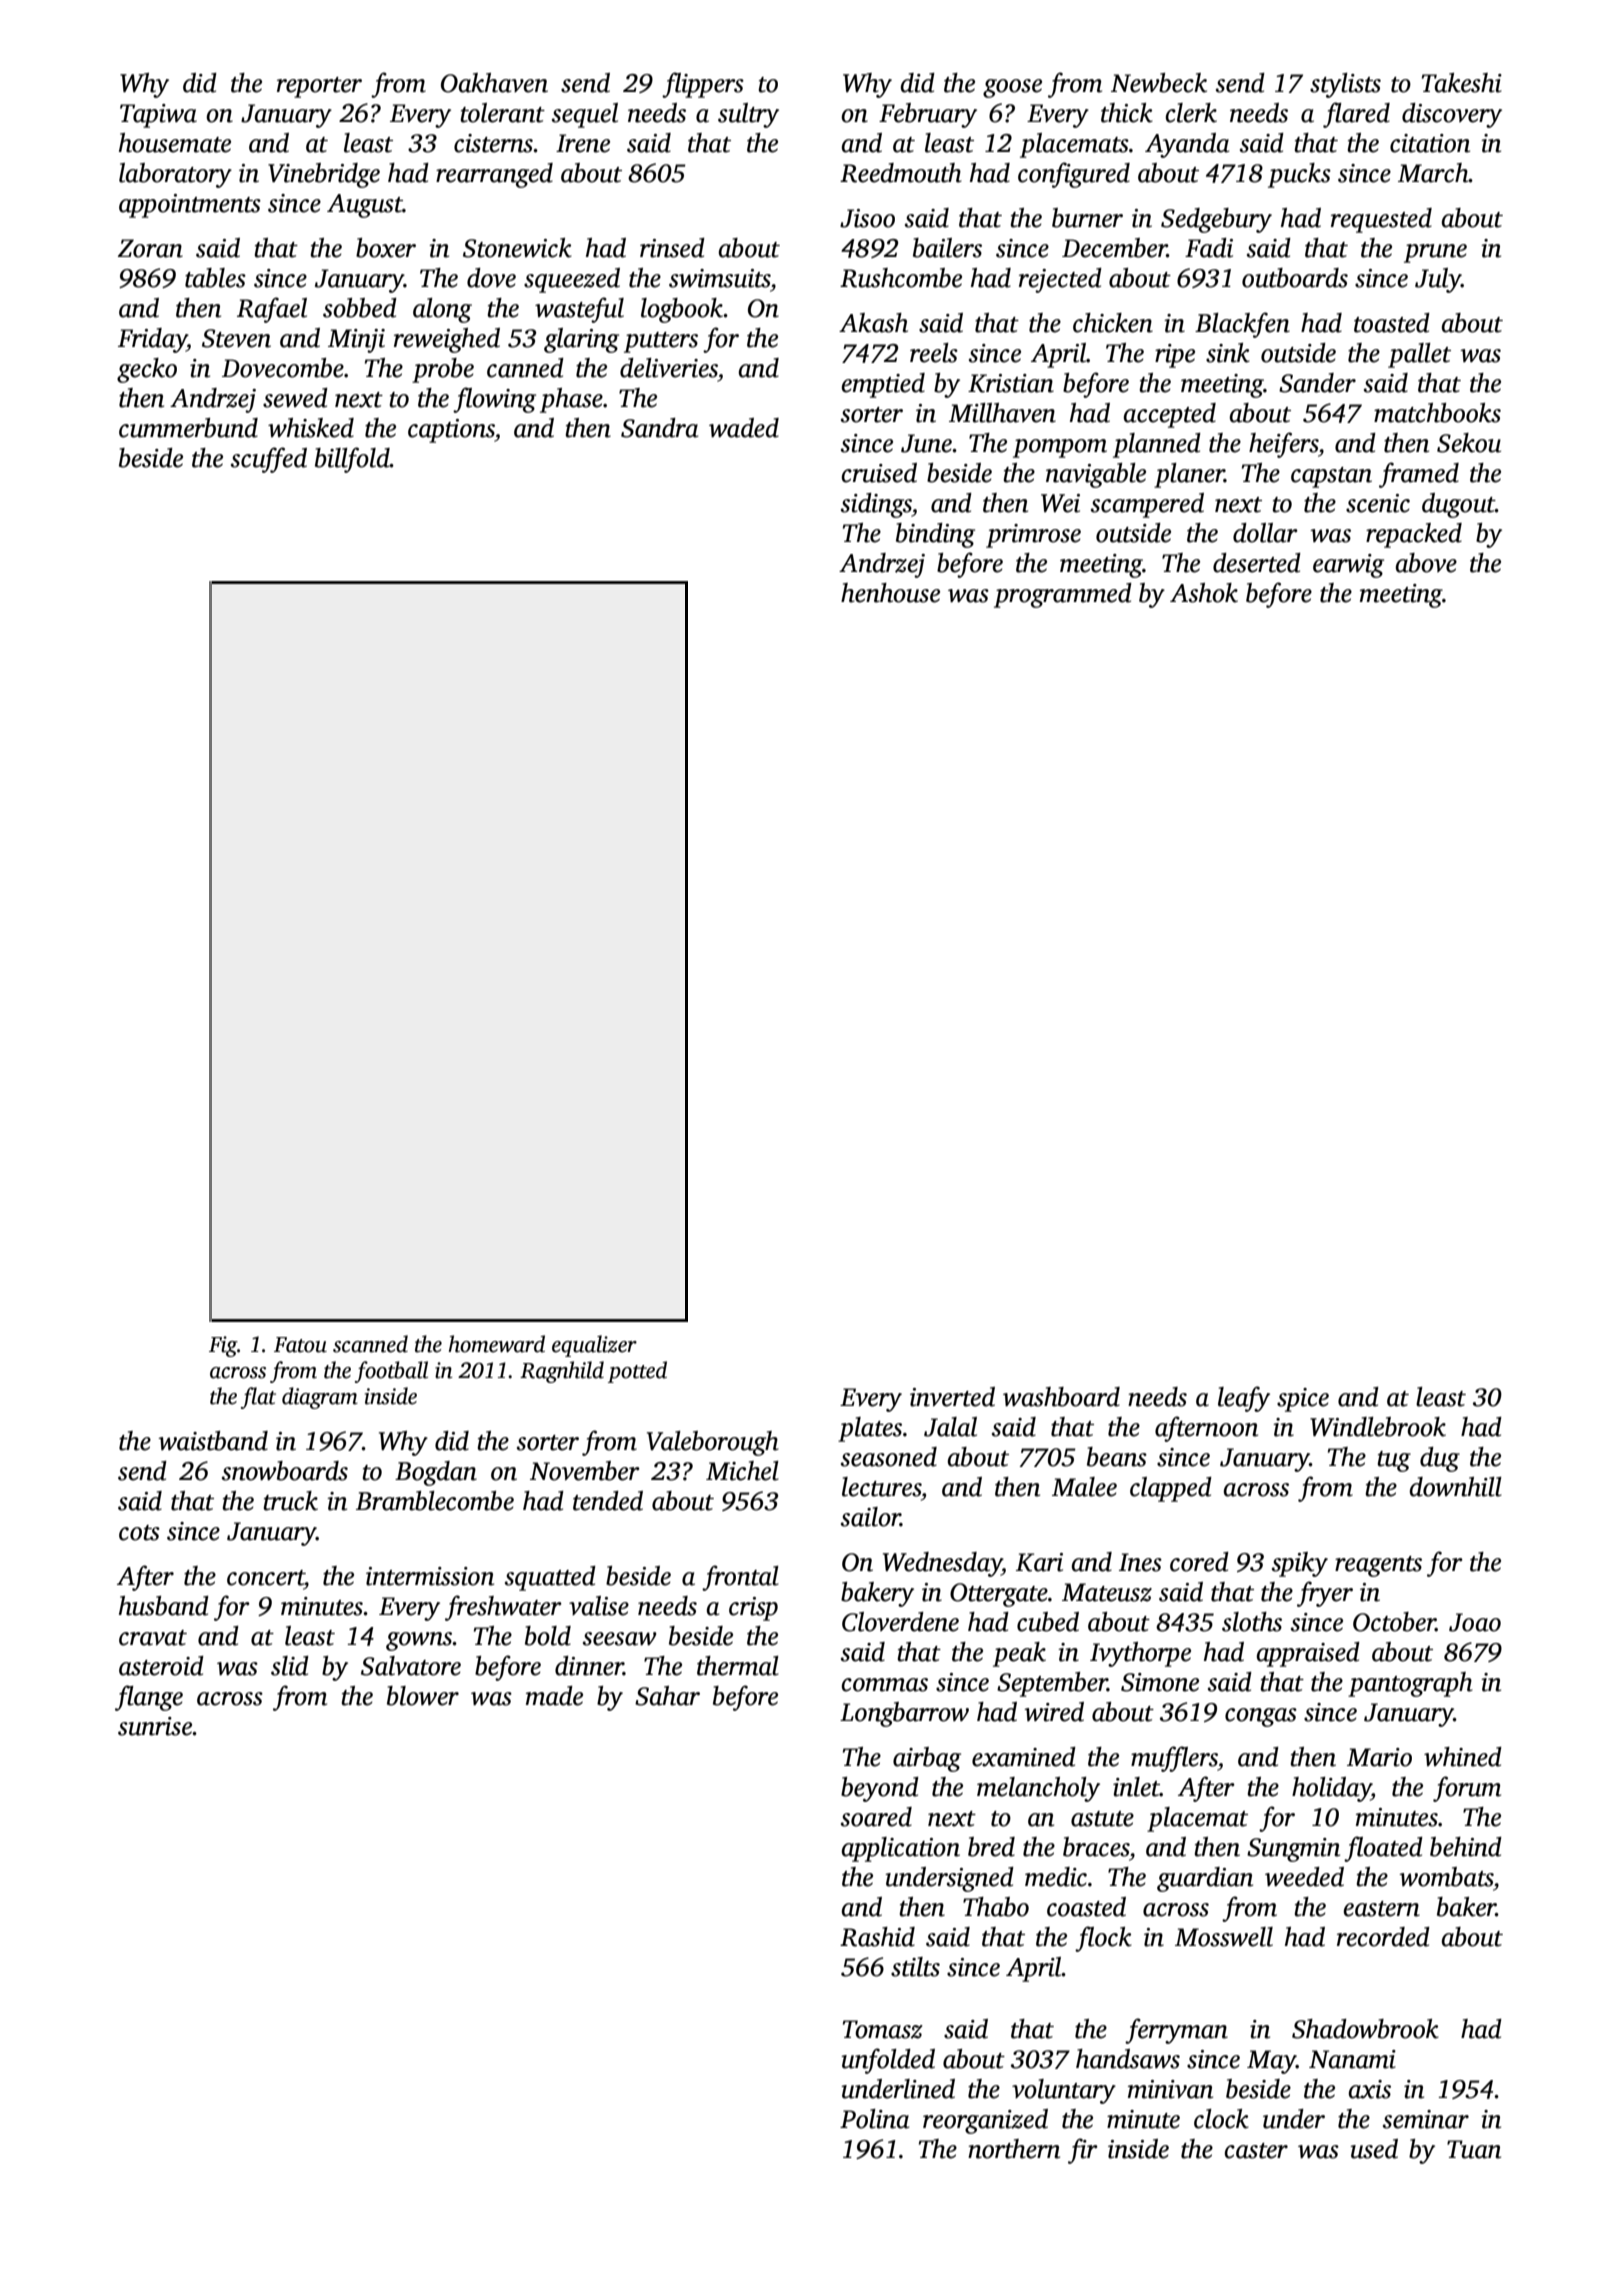 This document has height=2292, width=1620. Describe the element at coordinates (876, 505) in the document. I see `sidings` at that location.
